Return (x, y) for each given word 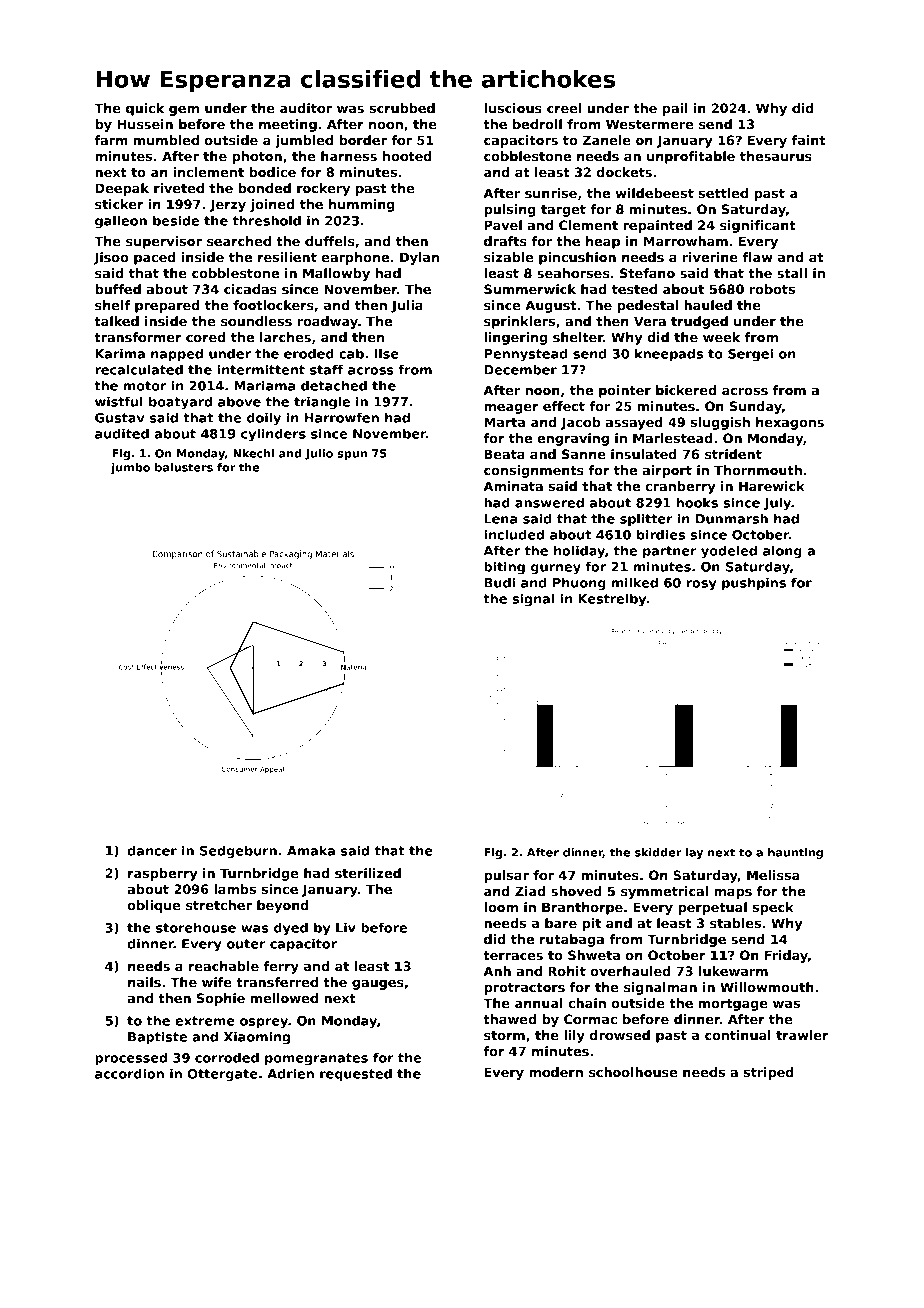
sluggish (720, 423)
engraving (573, 439)
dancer (152, 850)
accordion (129, 1073)
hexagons (790, 423)
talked (116, 321)
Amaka (311, 850)
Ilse (387, 353)
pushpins (754, 583)
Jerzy (228, 205)
